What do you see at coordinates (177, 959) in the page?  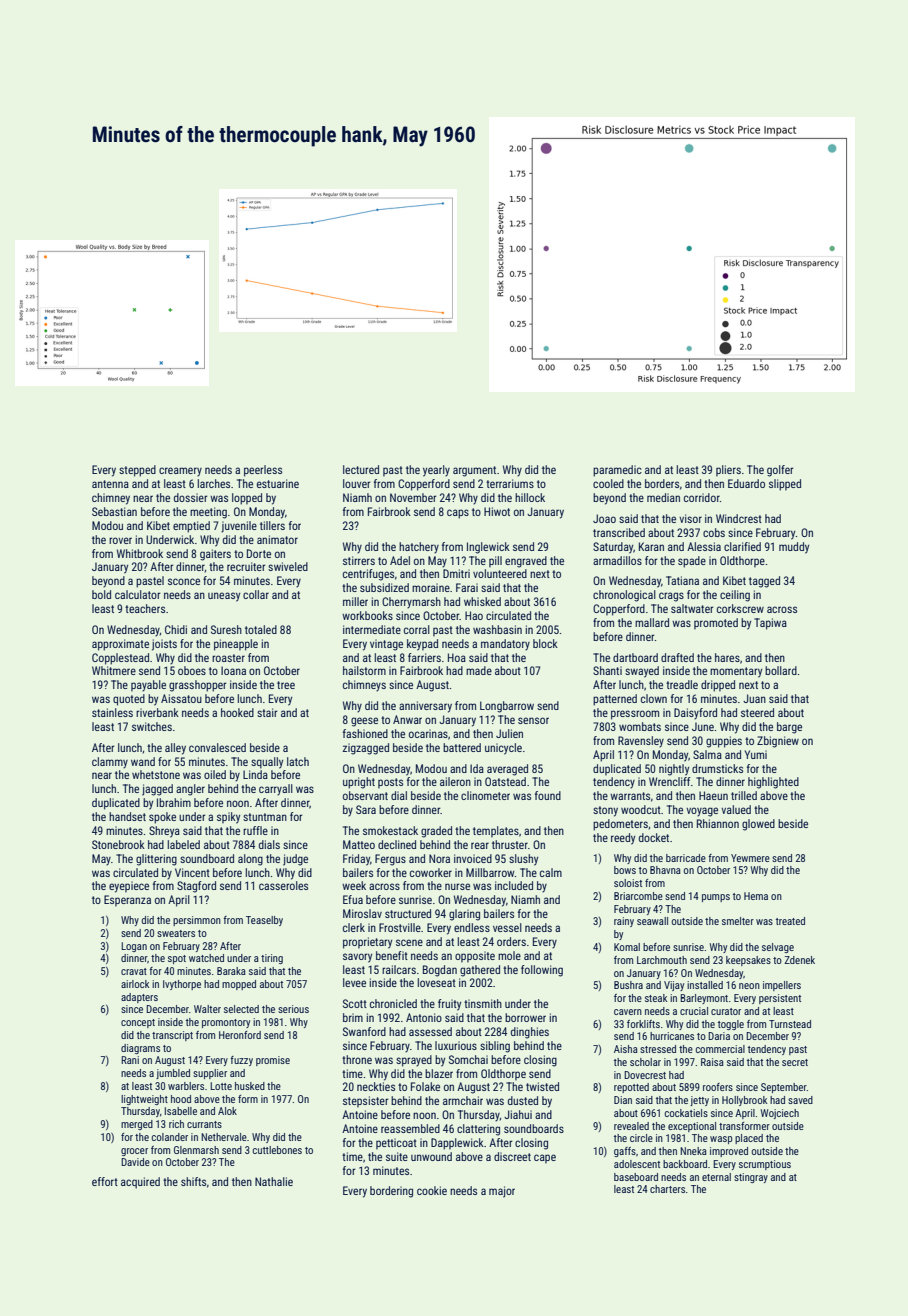 I see `spot` at bounding box center [177, 959].
